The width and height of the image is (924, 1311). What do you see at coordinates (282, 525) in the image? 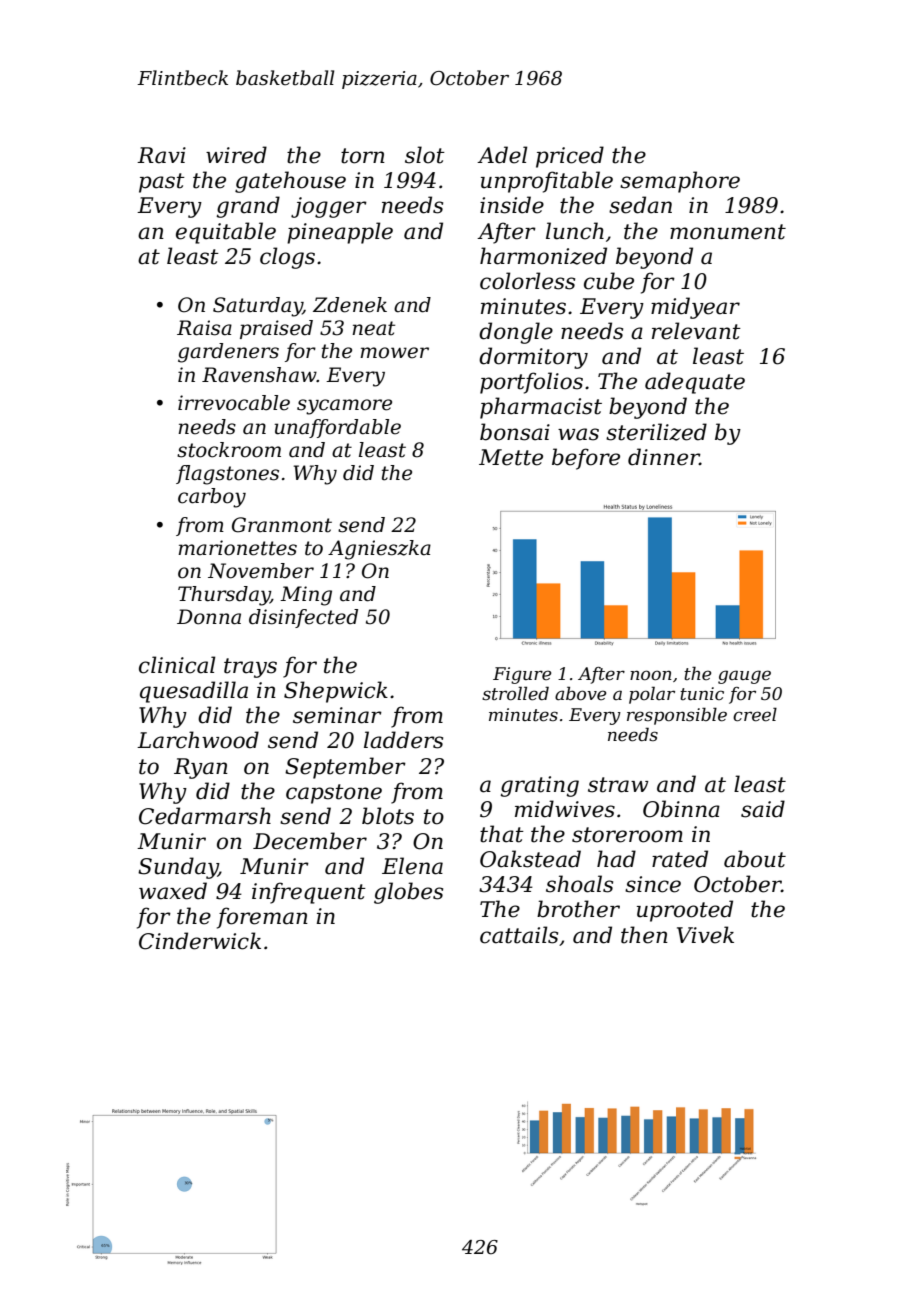
I see `Granmont` at bounding box center [282, 525].
